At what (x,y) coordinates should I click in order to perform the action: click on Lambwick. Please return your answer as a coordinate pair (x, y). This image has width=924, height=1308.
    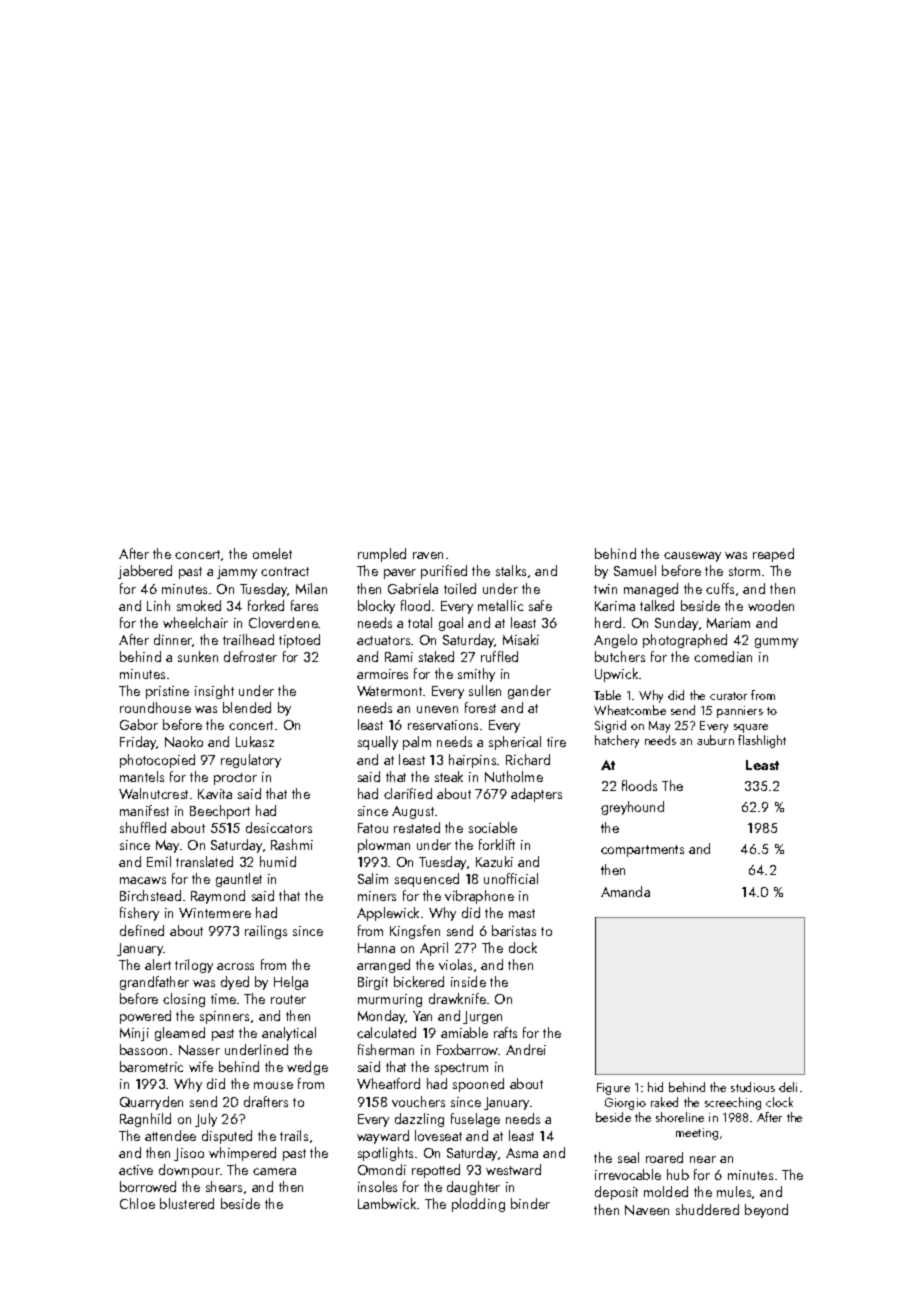
    Looking at the image, I should click on (387, 1203).
